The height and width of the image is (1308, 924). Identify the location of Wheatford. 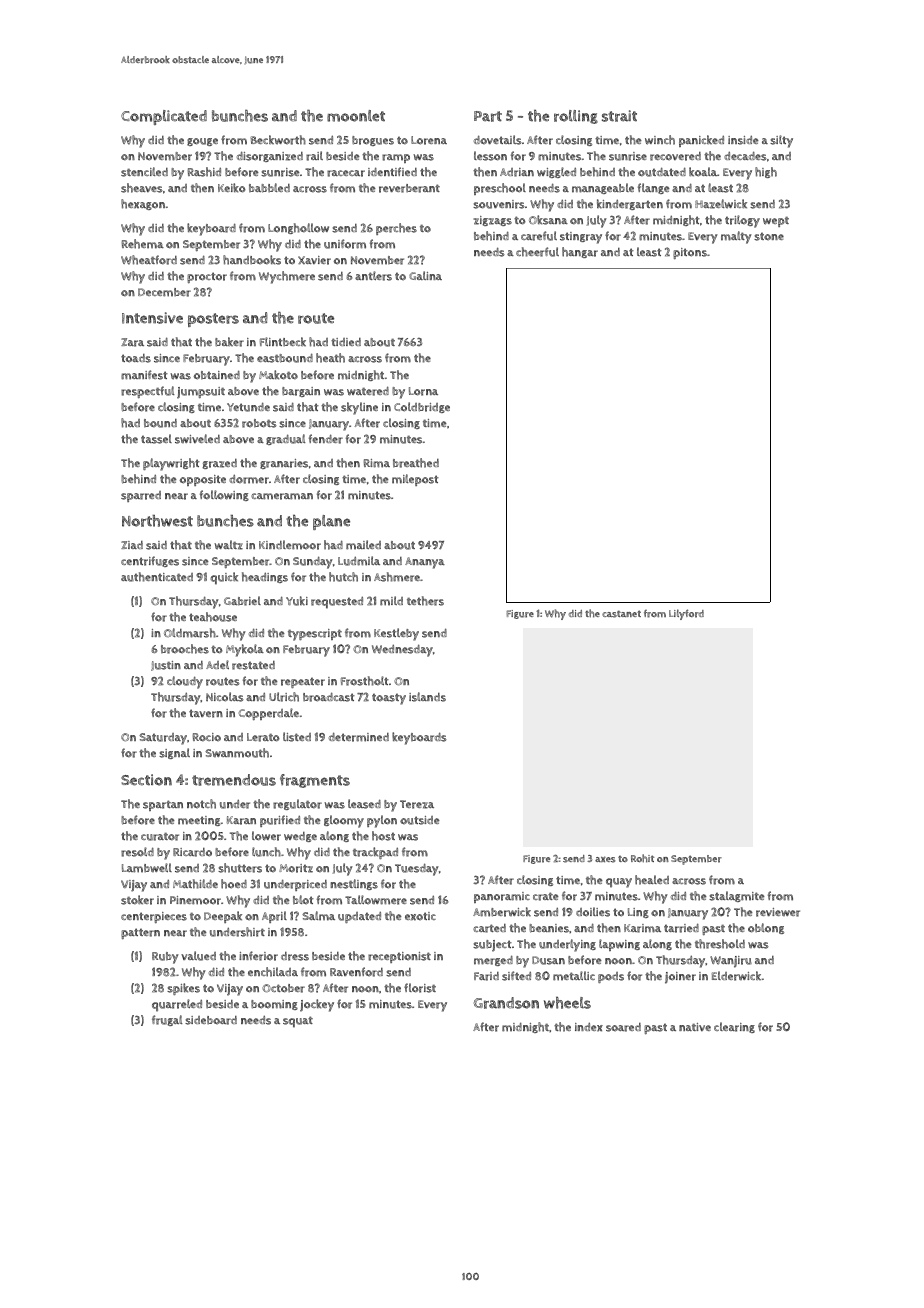
(149, 260).
